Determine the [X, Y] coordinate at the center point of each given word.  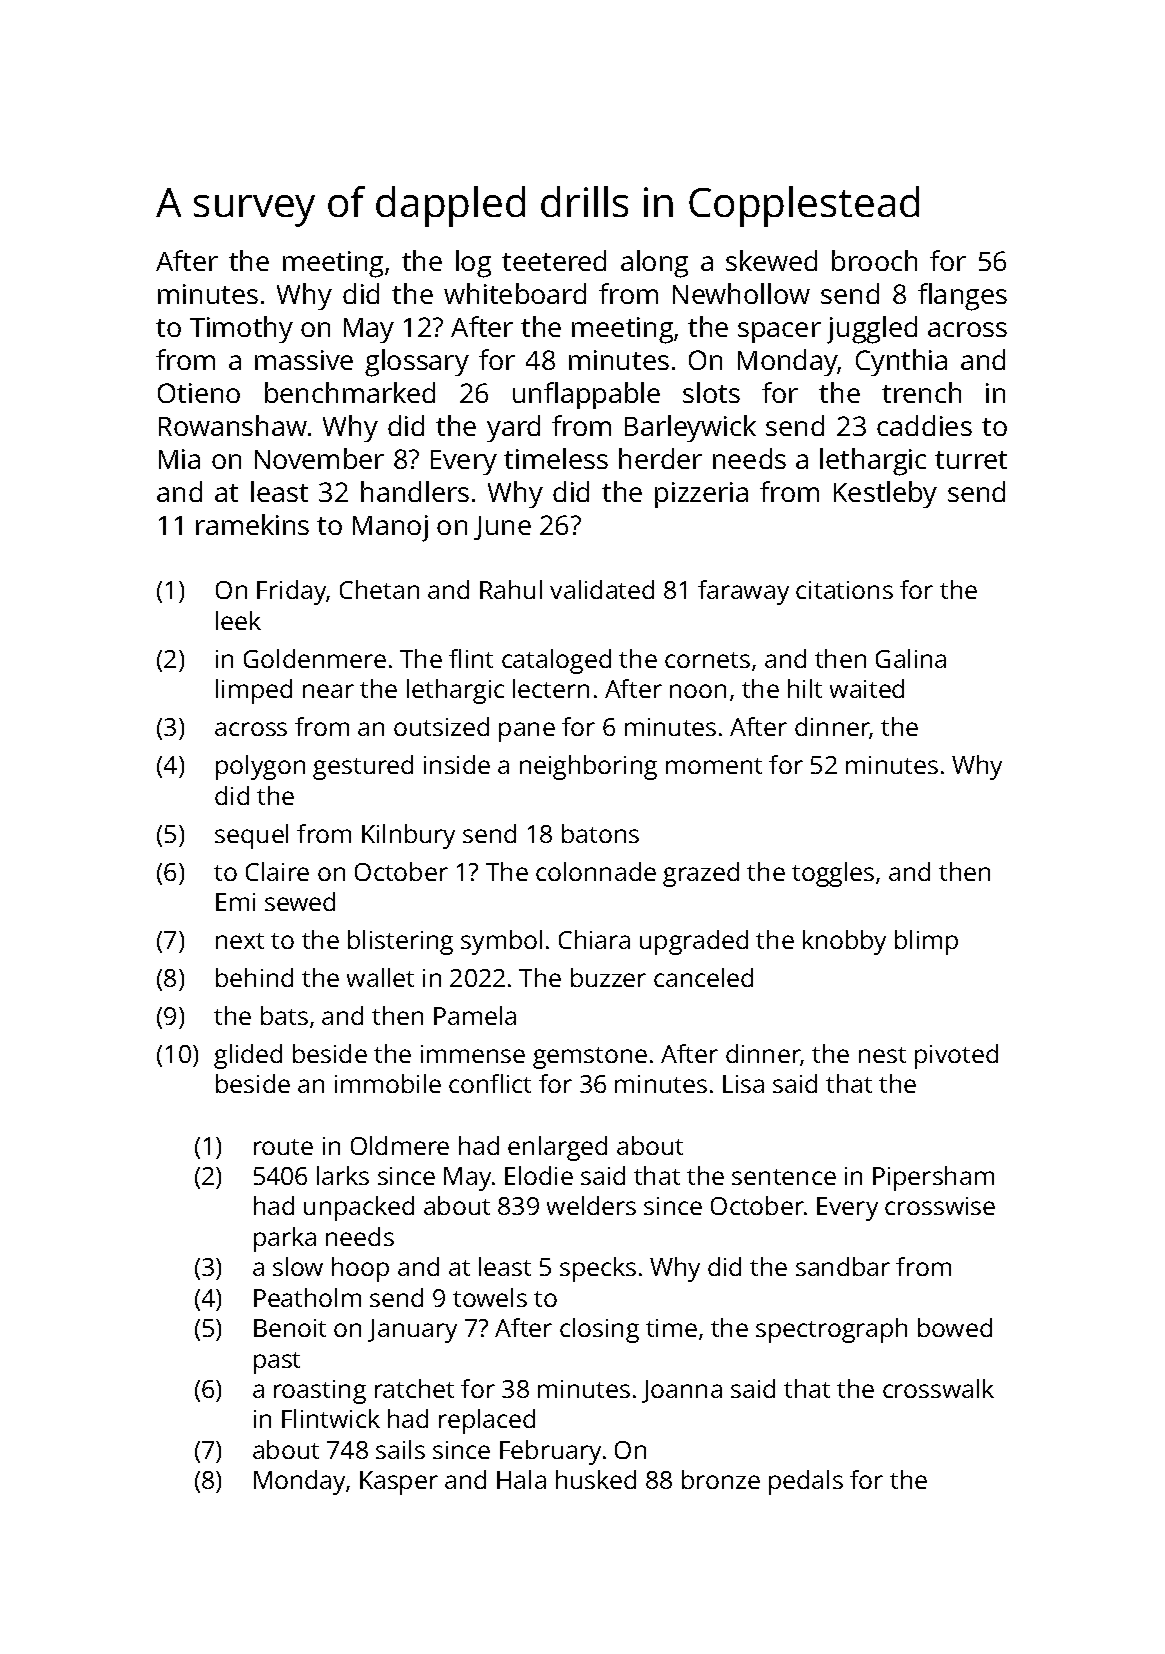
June [502, 528]
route [283, 1147]
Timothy [241, 329]
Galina [911, 658]
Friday [292, 592]
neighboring [588, 767]
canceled [703, 977]
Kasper [399, 1483]
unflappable [586, 395]
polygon [260, 767]
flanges [962, 297]
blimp [926, 942]
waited [867, 688]
